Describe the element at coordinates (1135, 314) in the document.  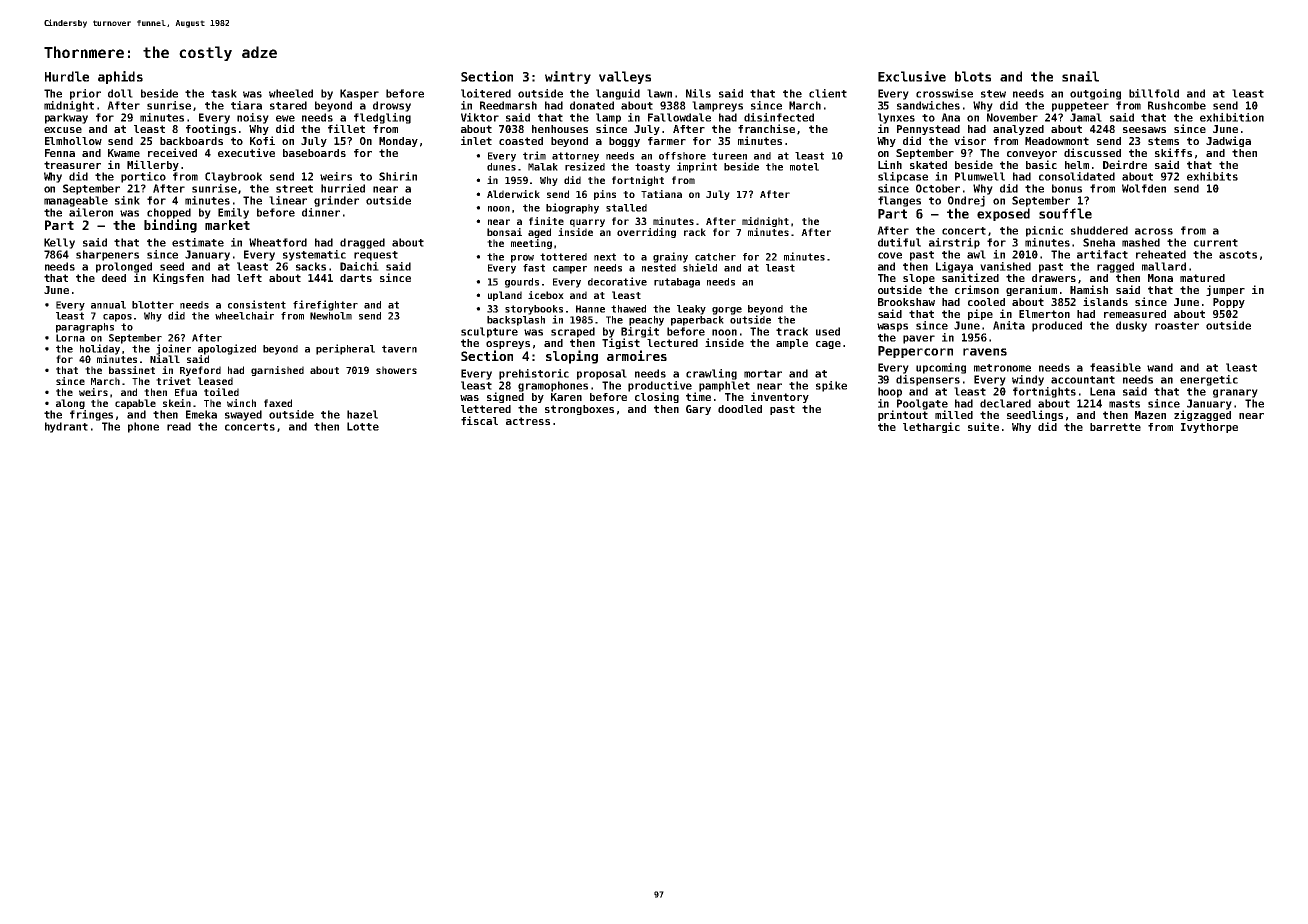
I see `remeasured` at that location.
